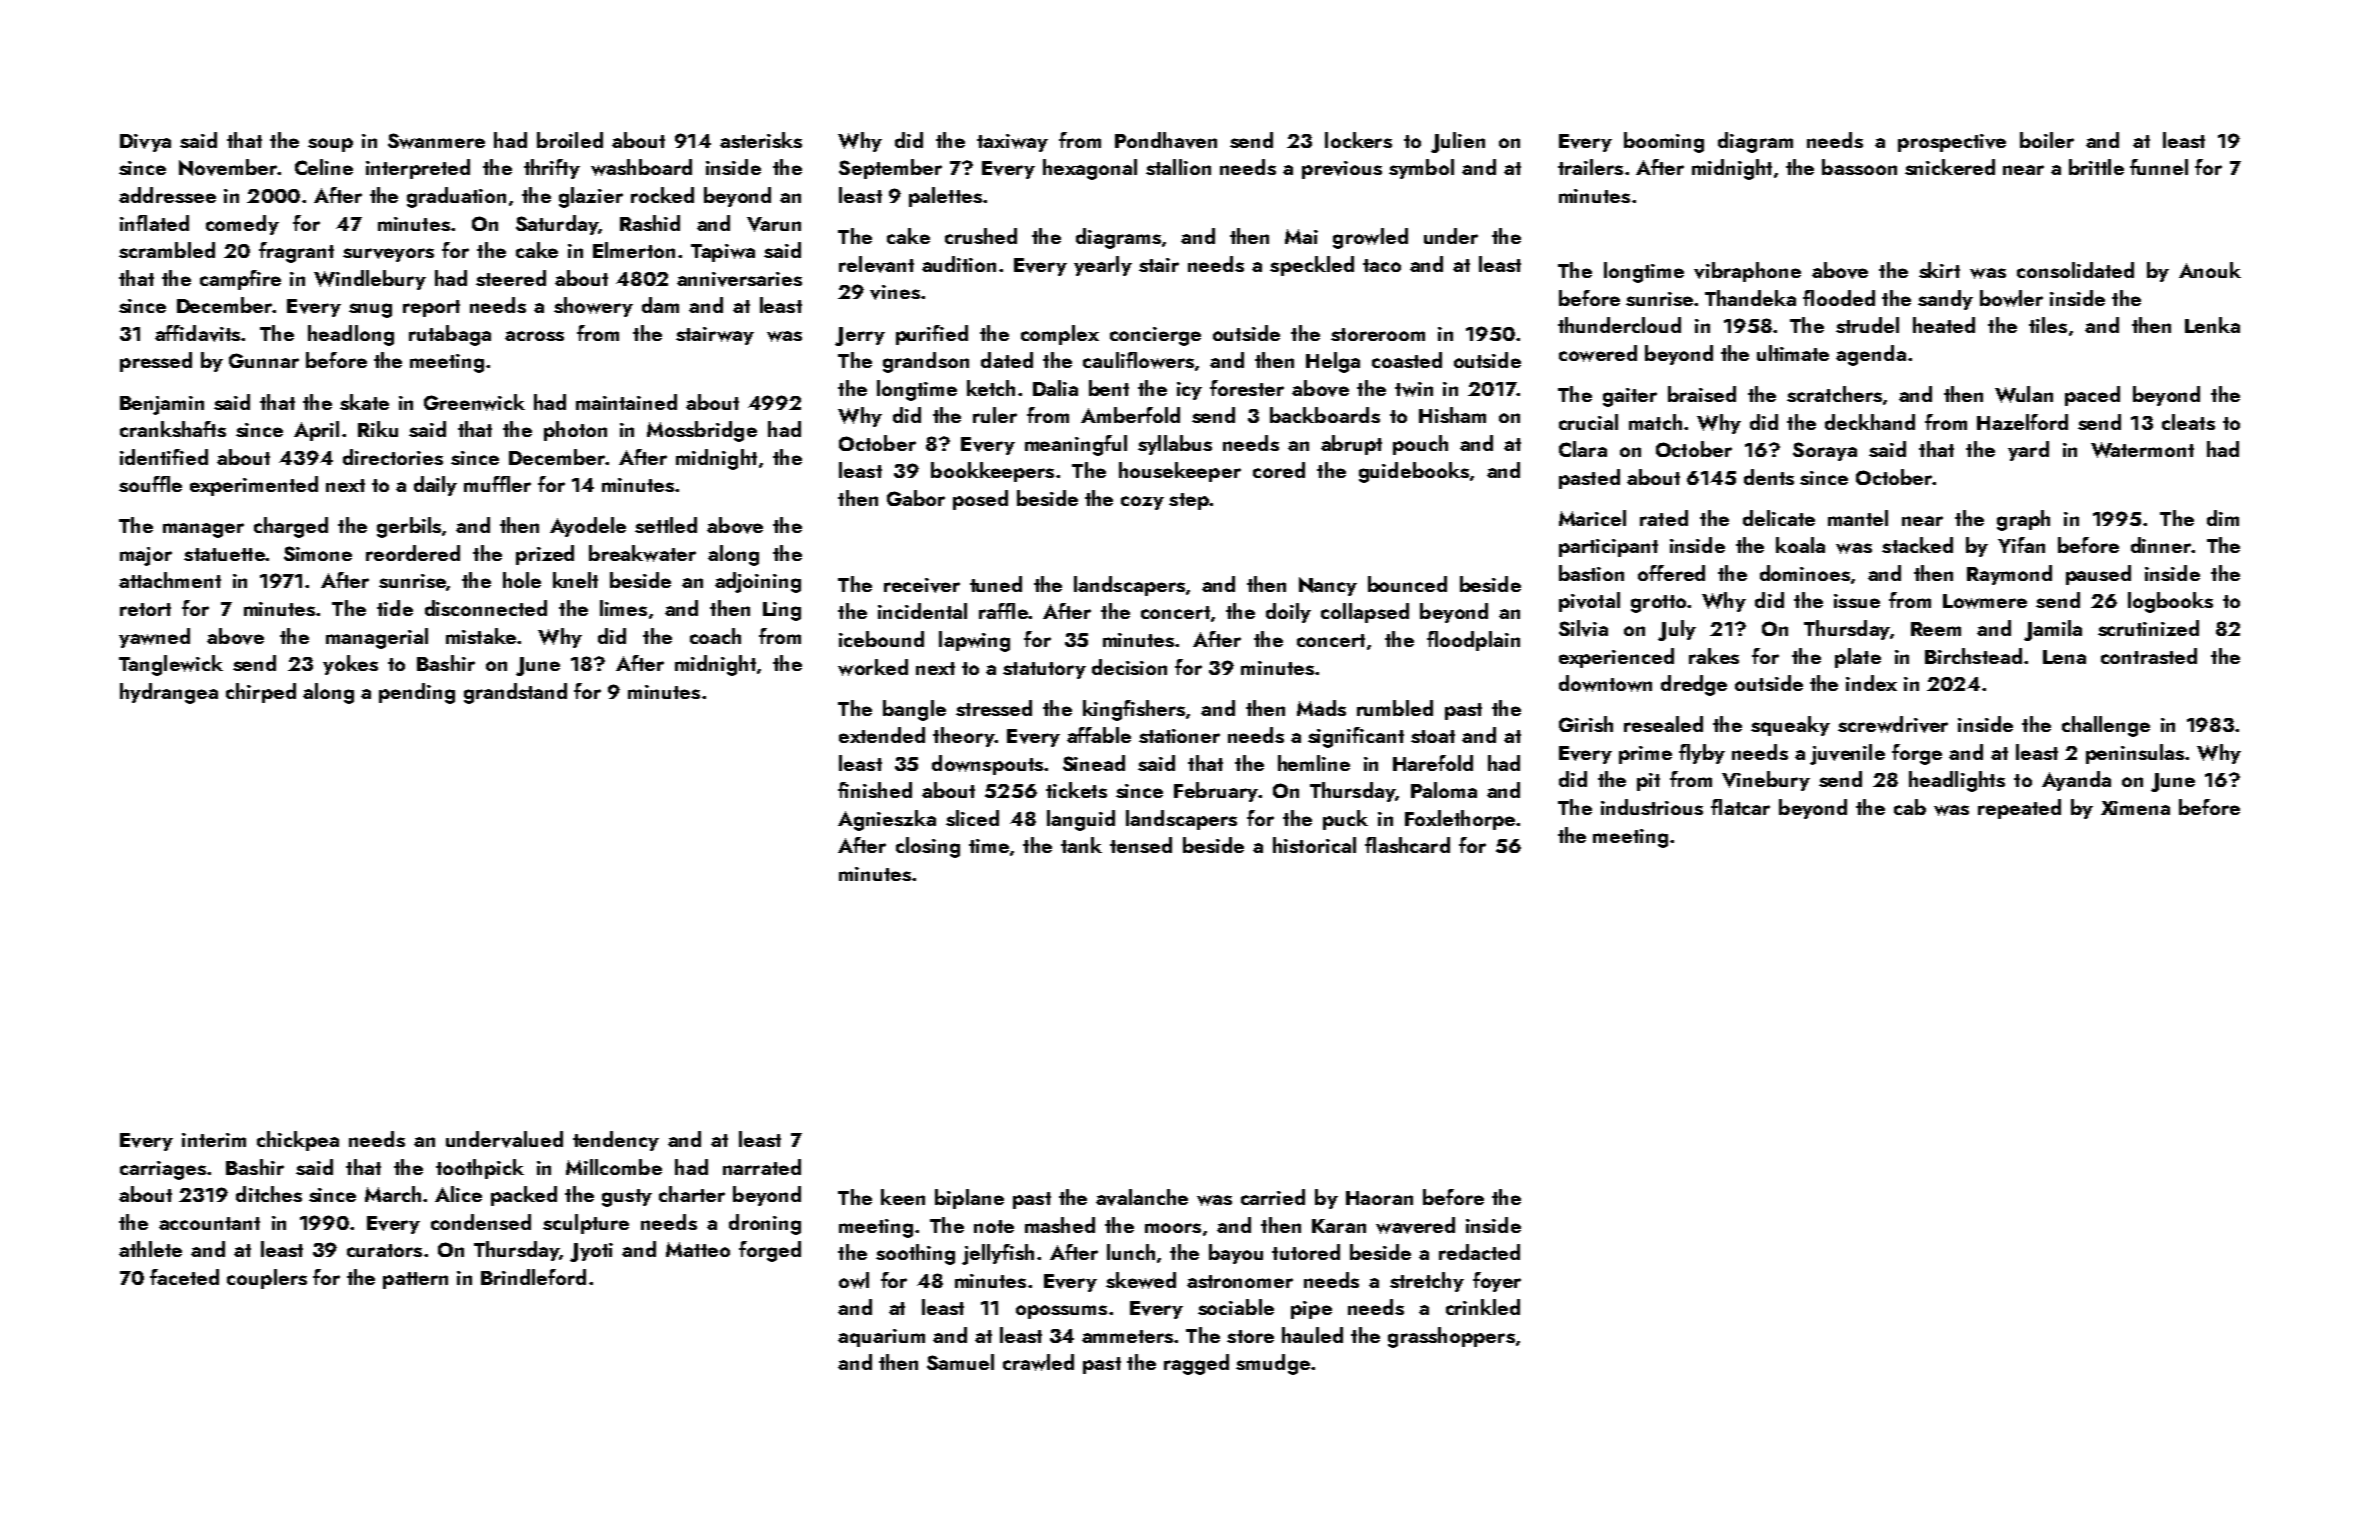  What do you see at coordinates (1458, 142) in the page?
I see `Julien` at bounding box center [1458, 142].
